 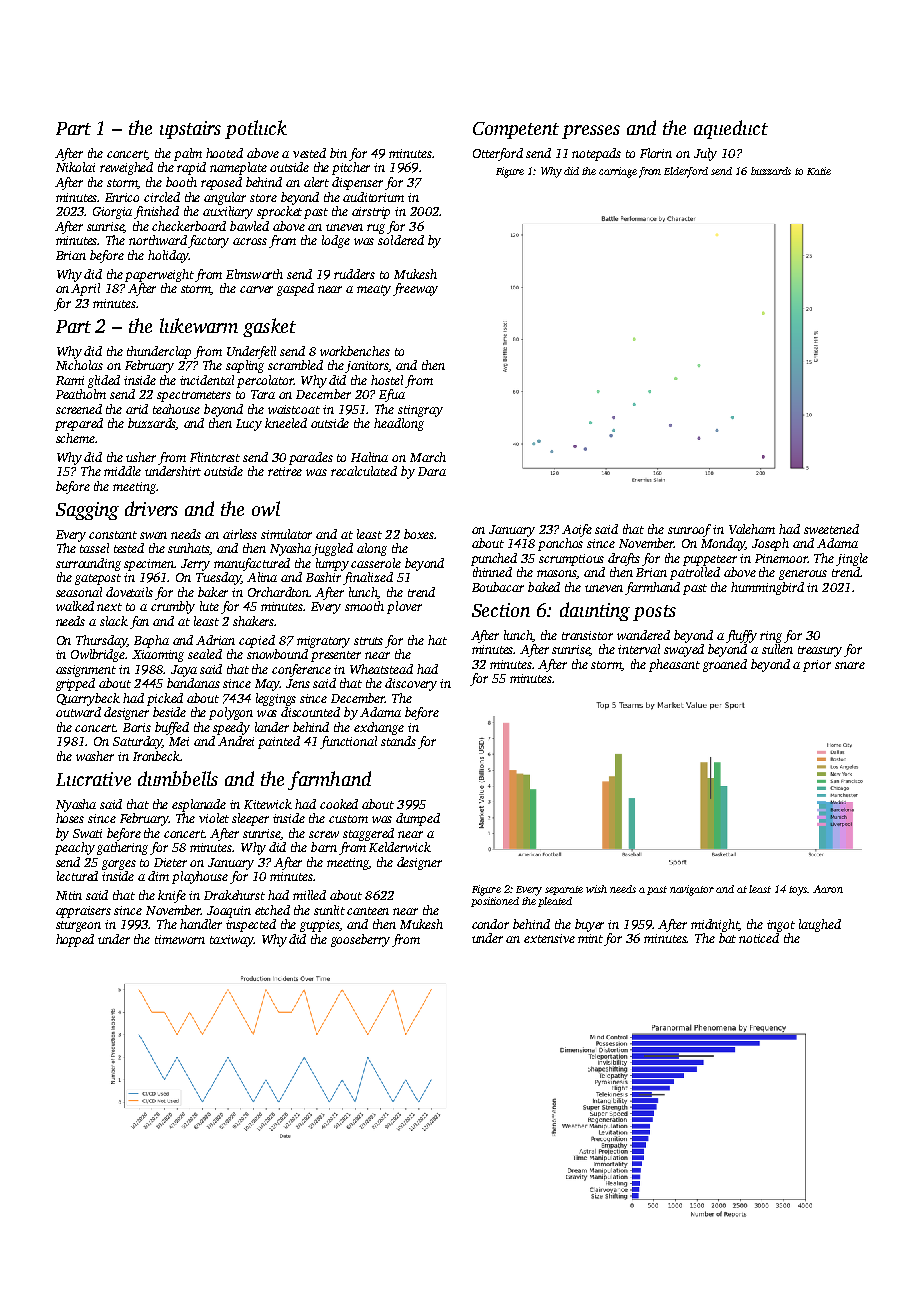 What do you see at coordinates (752, 529) in the page?
I see `Valeham` at bounding box center [752, 529].
